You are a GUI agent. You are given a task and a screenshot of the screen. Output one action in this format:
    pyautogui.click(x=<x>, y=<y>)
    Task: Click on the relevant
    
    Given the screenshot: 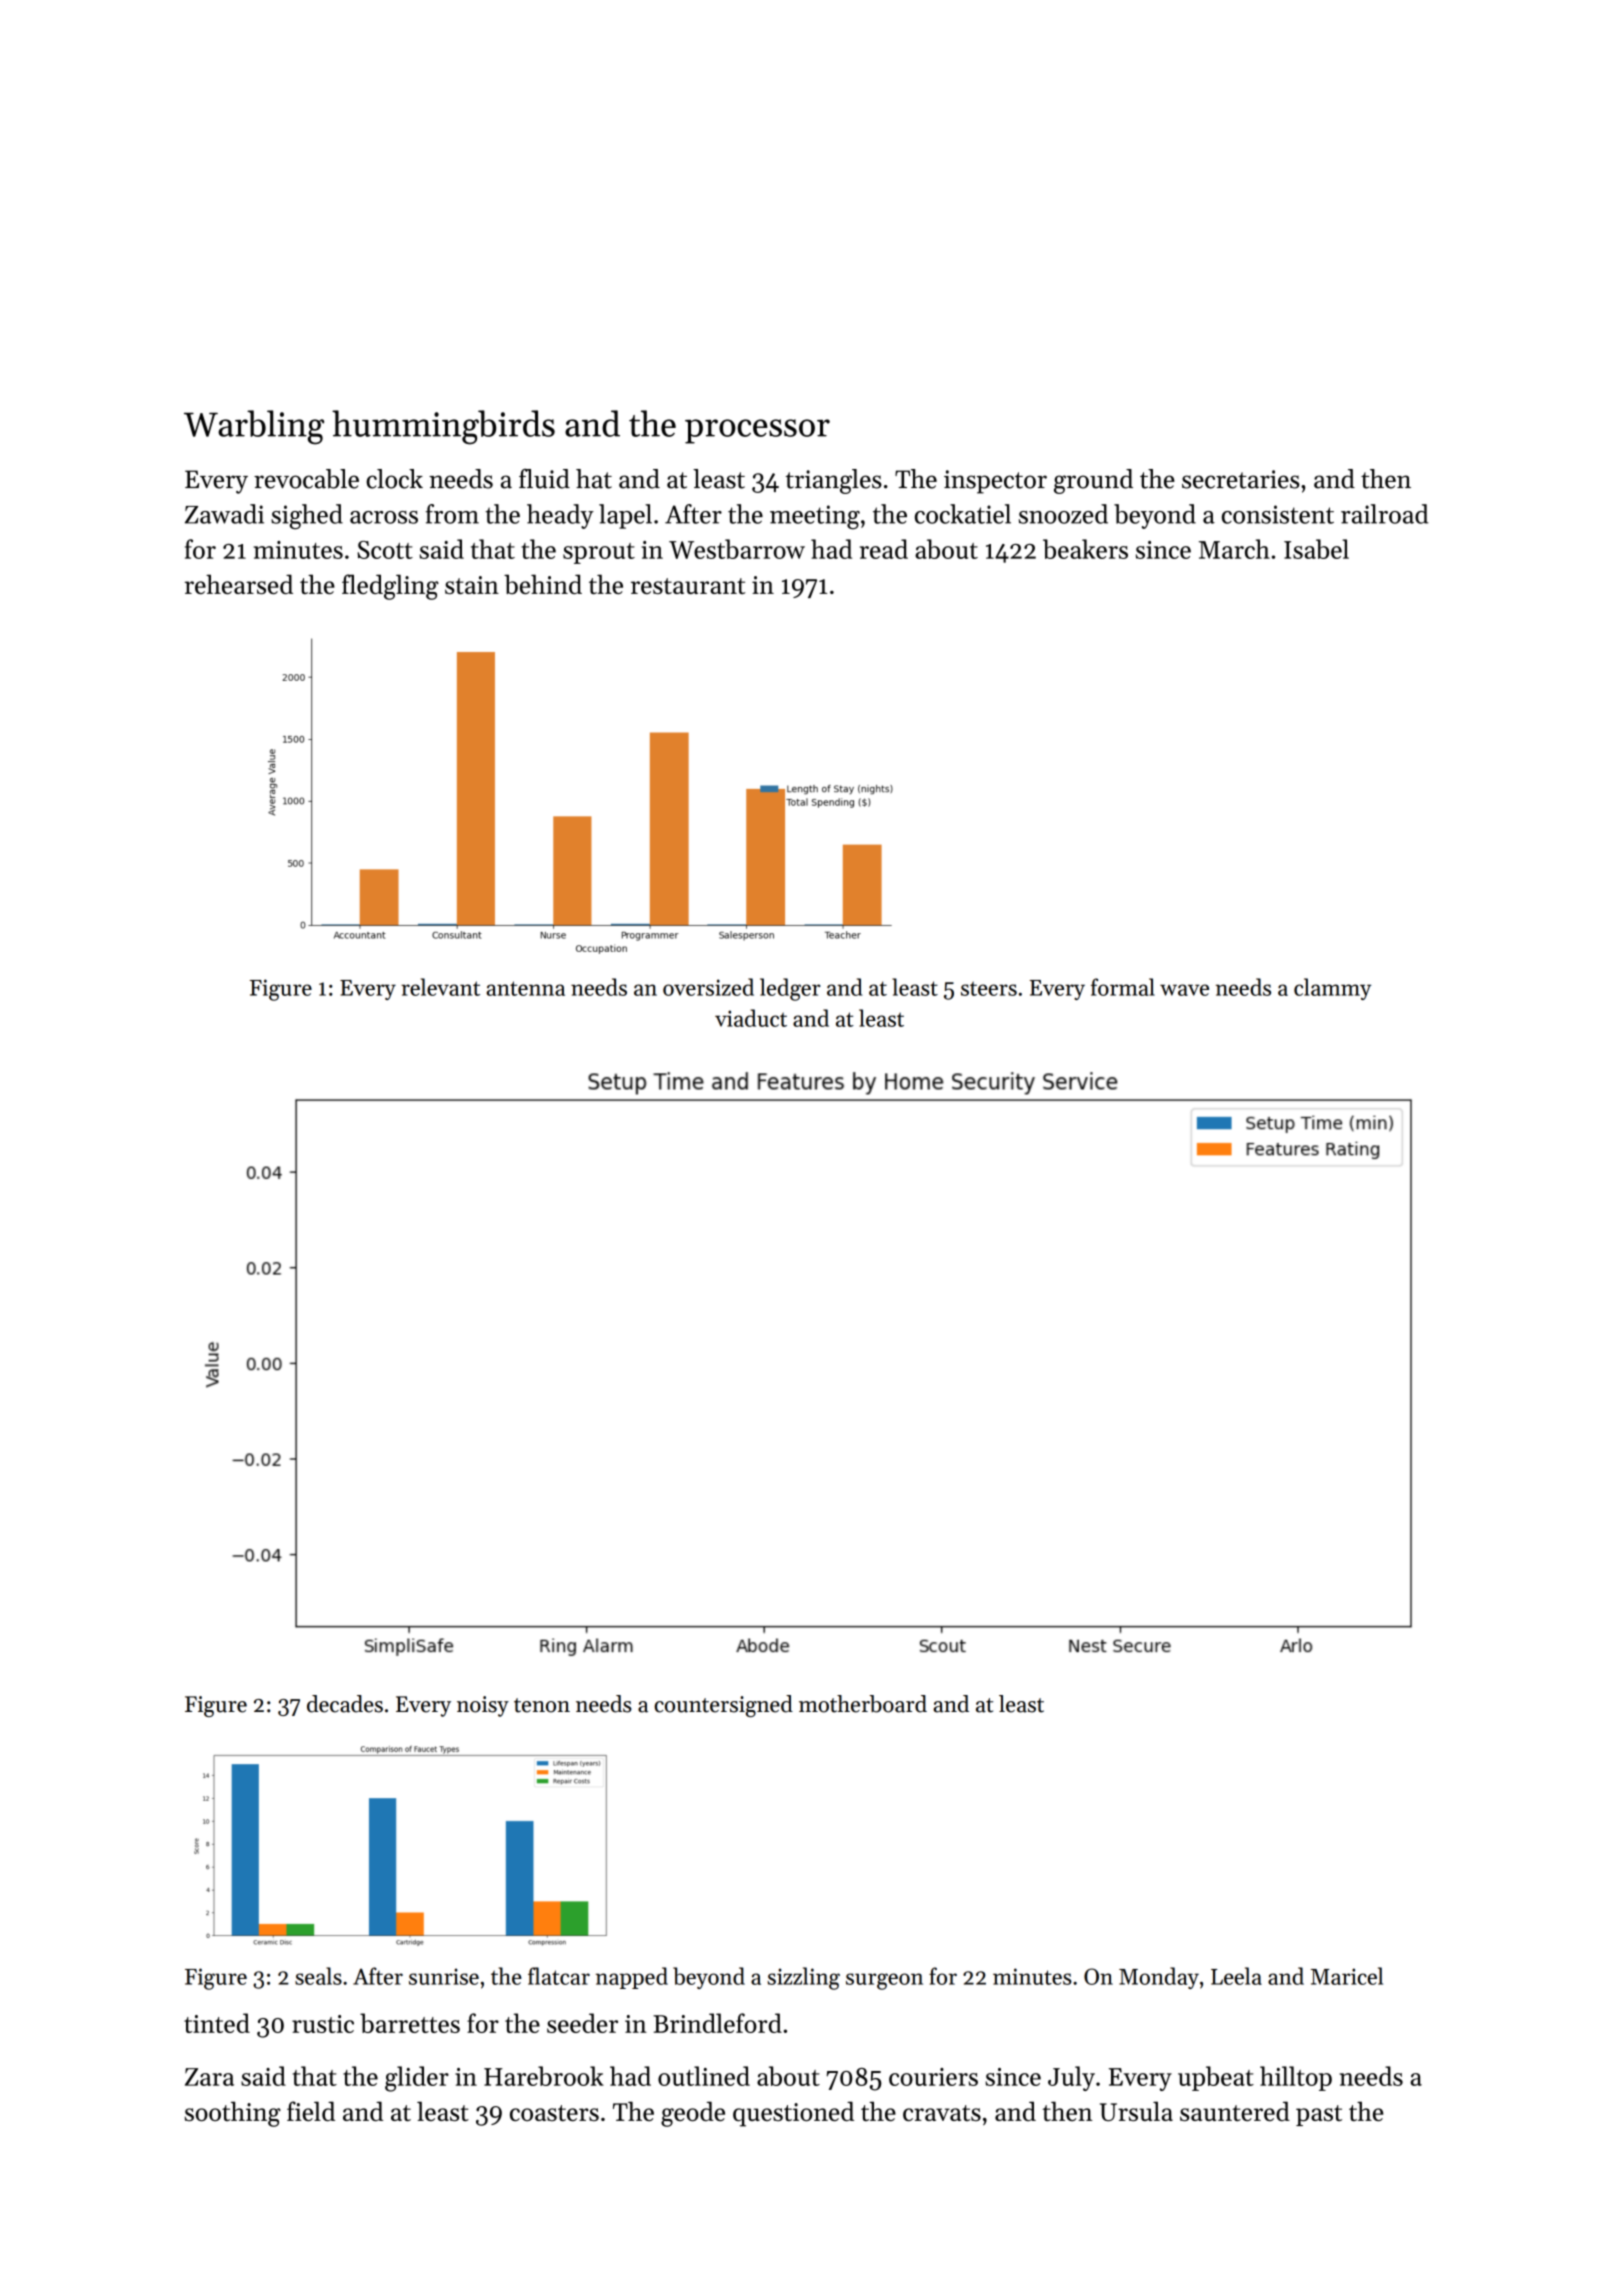 What is the action you would take?
    pyautogui.click(x=440, y=987)
